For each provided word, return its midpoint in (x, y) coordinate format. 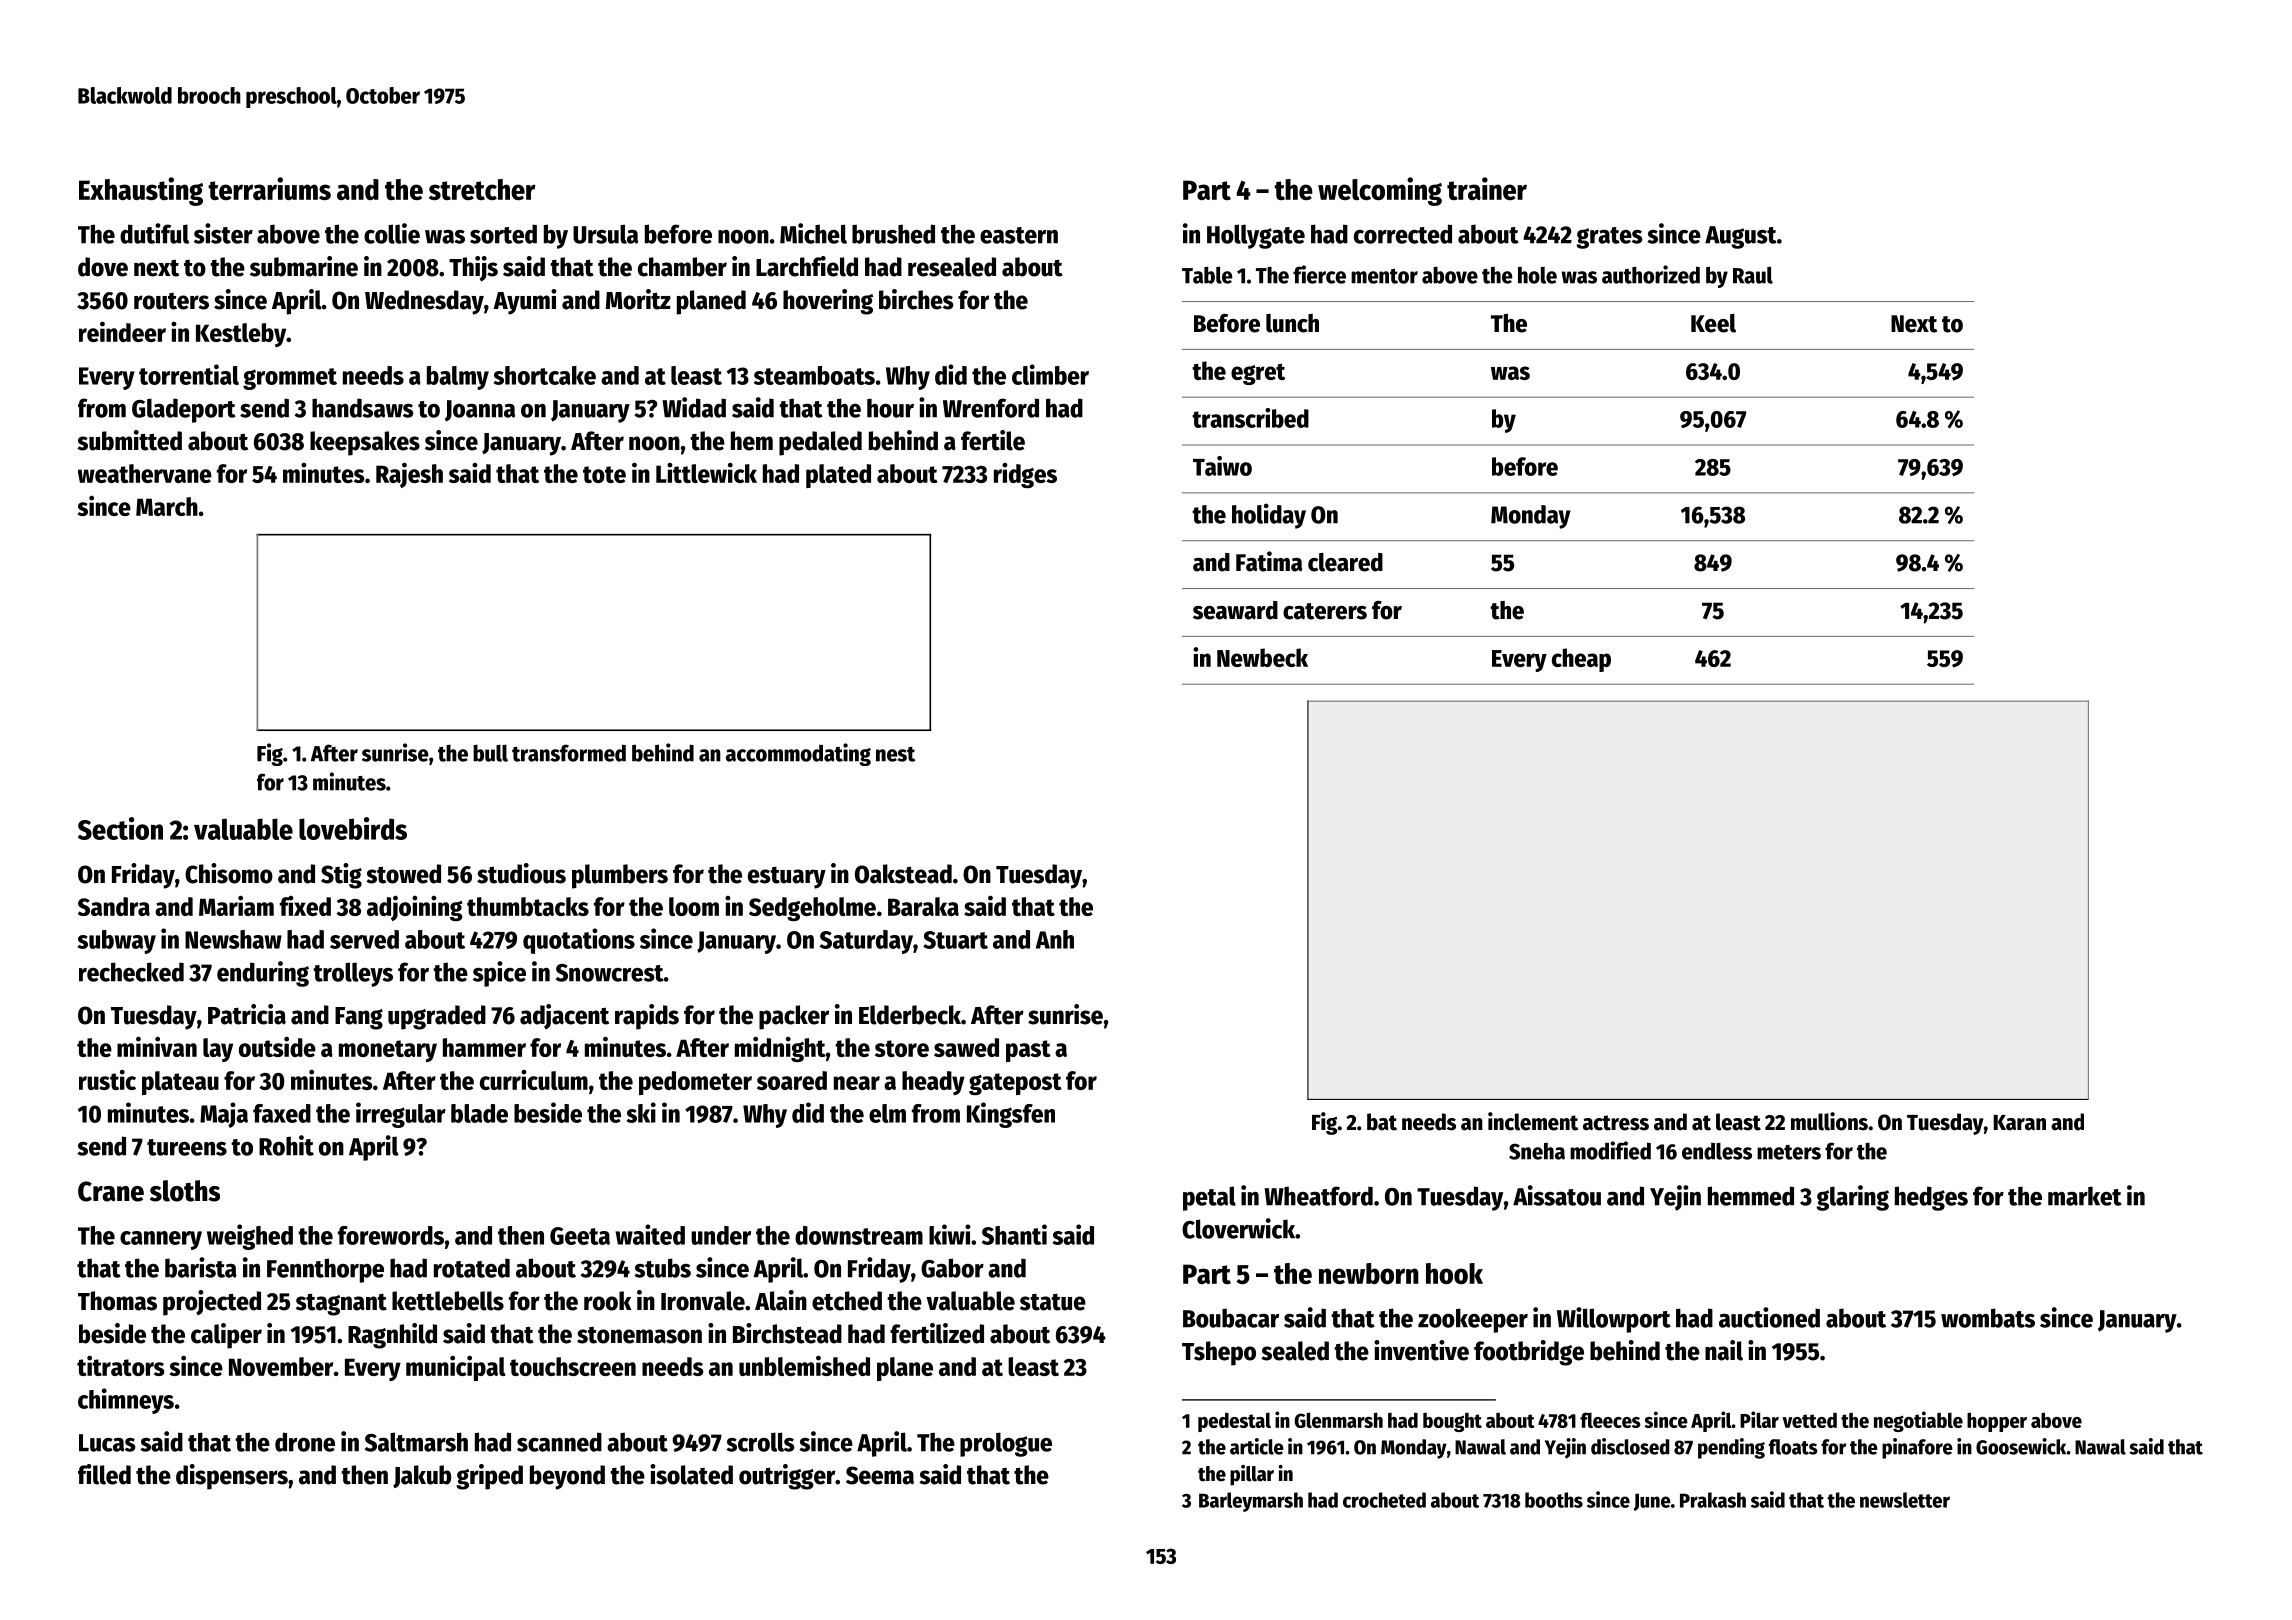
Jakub (422, 1476)
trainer (1487, 188)
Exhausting (141, 191)
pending (1731, 1448)
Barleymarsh (1251, 1502)
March (167, 506)
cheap (1581, 660)
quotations (579, 941)
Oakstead (903, 874)
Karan (2019, 1123)
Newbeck (1262, 657)
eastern (1019, 235)
